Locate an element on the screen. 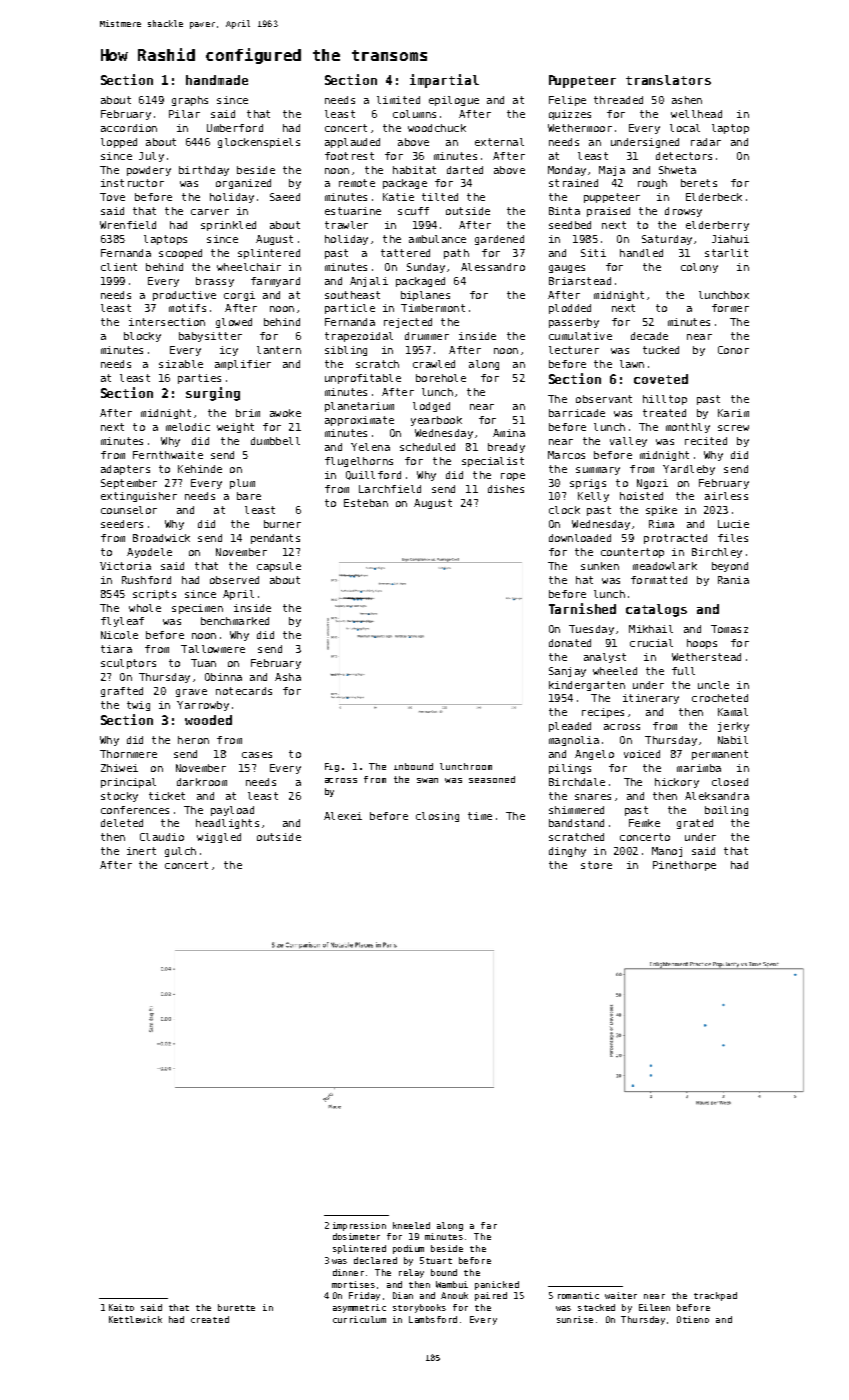  burette is located at coordinates (236, 1307).
